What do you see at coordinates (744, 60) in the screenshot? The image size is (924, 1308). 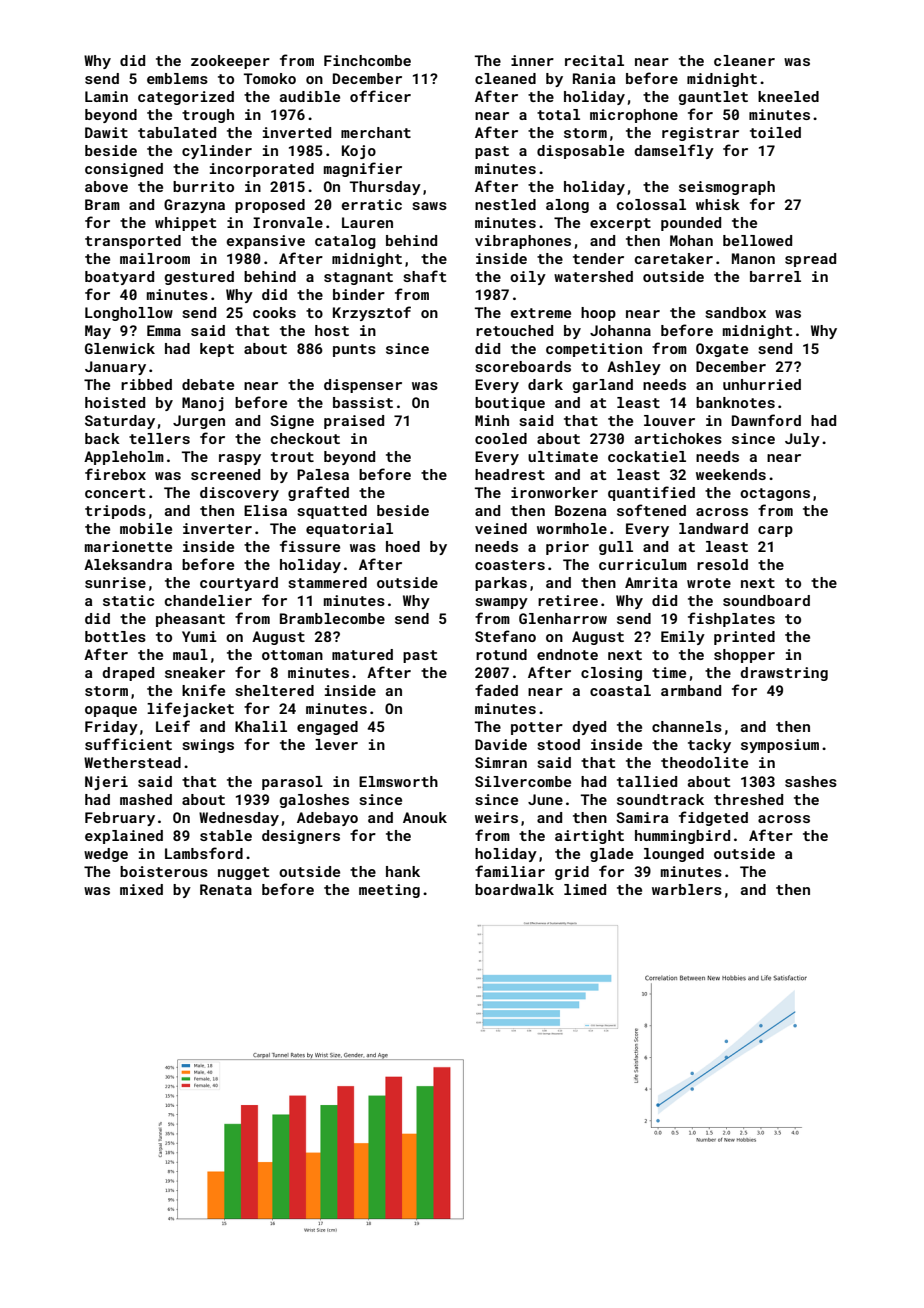 I see `cleaner` at bounding box center [744, 60].
